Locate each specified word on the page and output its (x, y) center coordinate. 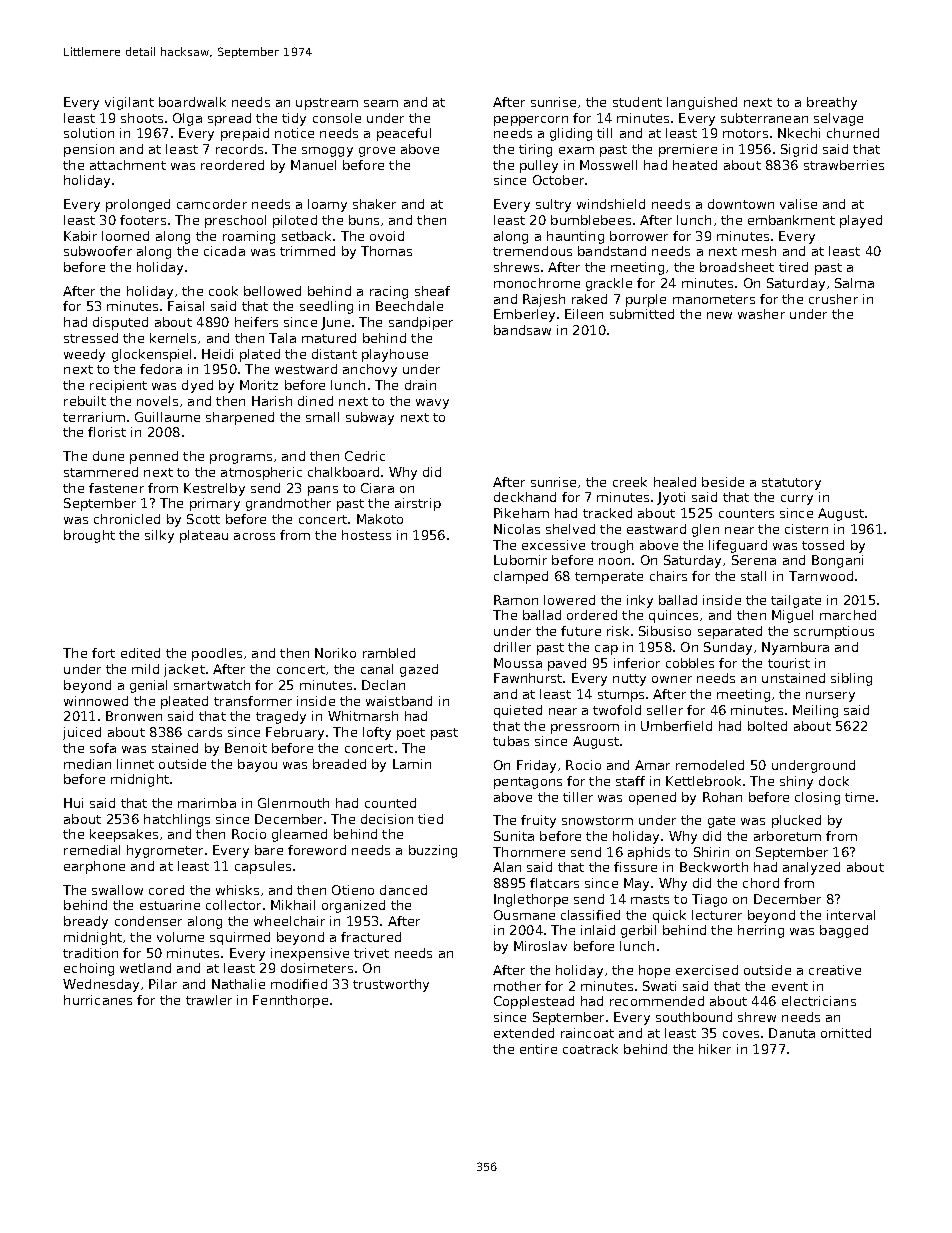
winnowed (96, 701)
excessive (553, 545)
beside (723, 482)
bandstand (612, 251)
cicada (224, 251)
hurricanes (98, 1000)
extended (524, 1033)
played (861, 221)
